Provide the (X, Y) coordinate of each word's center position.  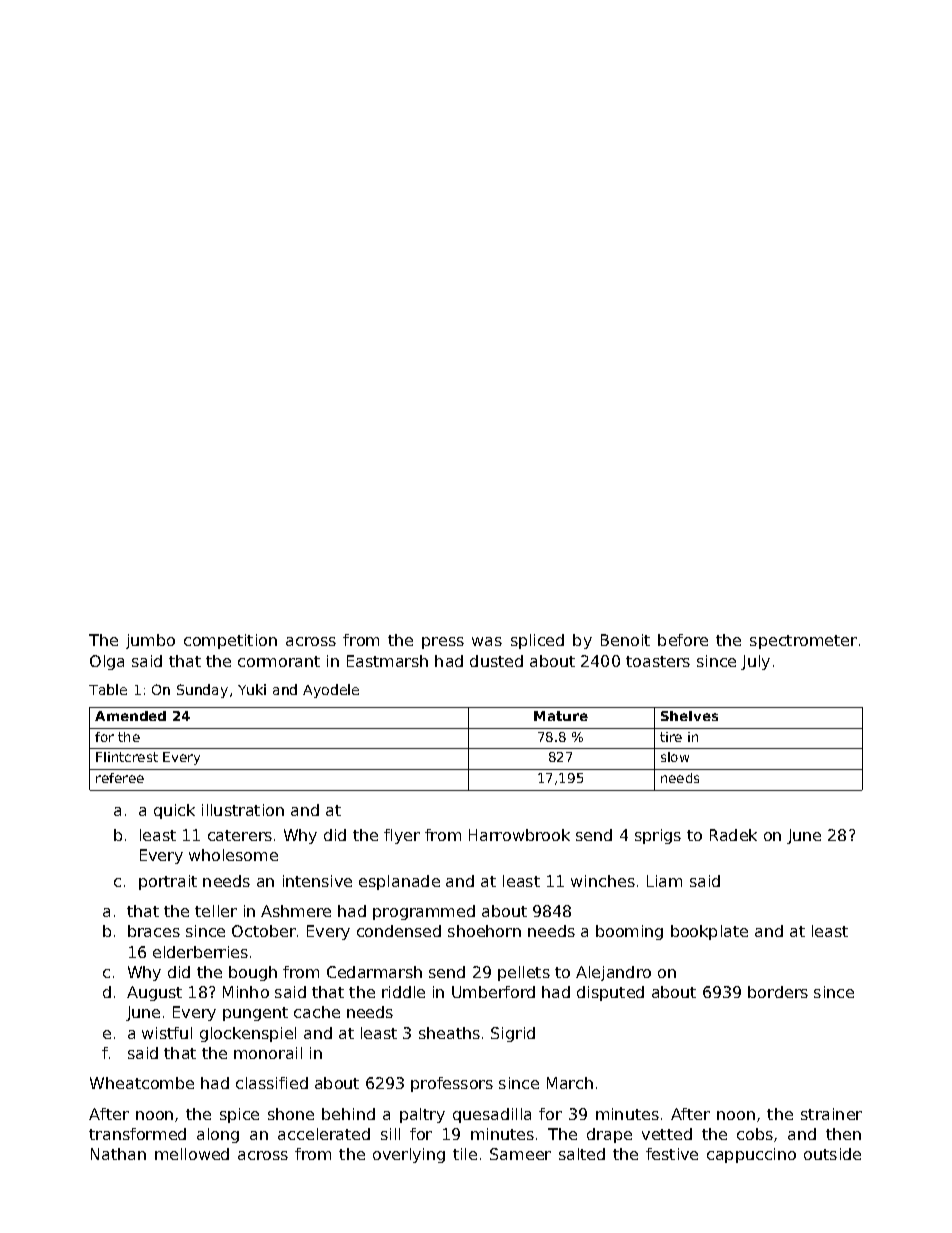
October (264, 931)
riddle (403, 992)
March (570, 1083)
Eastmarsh (387, 661)
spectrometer (803, 642)
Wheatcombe (142, 1083)
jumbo (150, 641)
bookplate (709, 932)
